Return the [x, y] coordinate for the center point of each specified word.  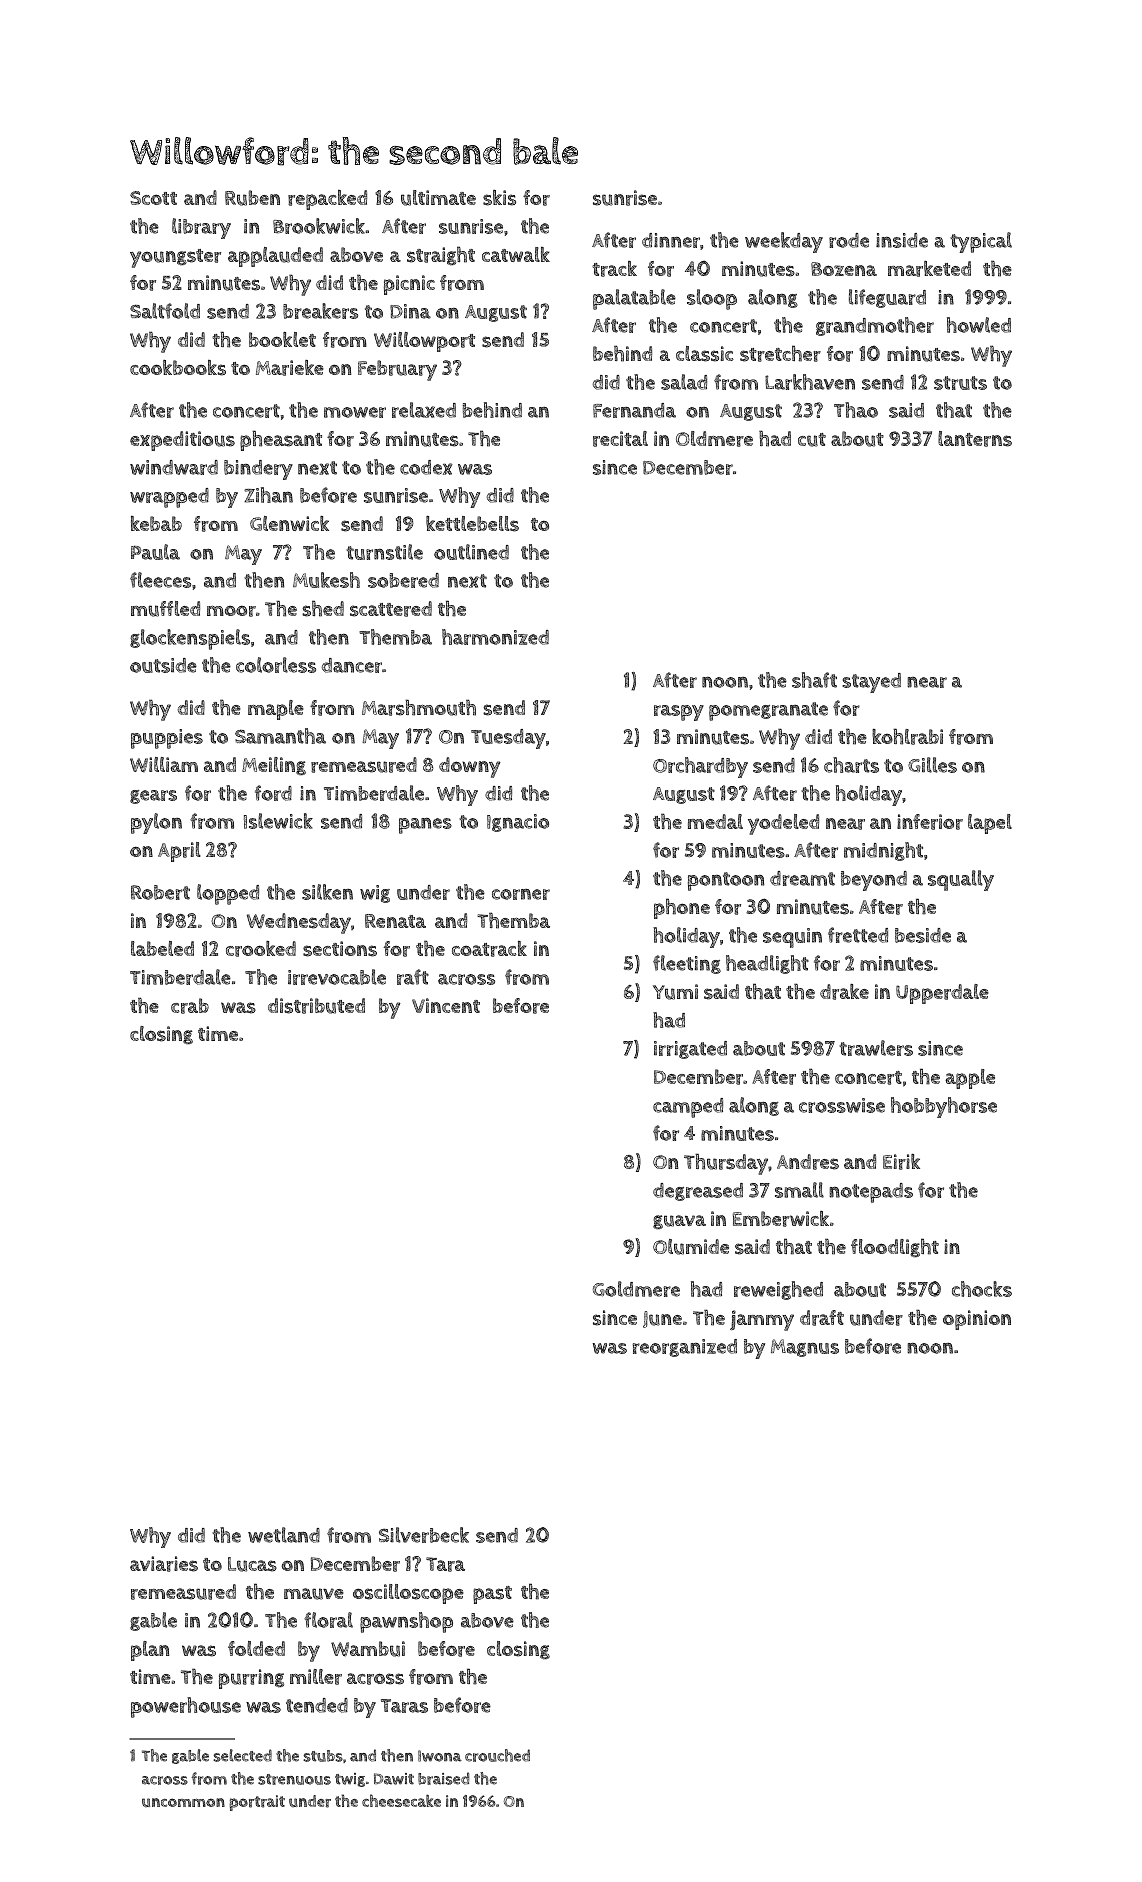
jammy [762, 1320]
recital [620, 439]
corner [521, 894]
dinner [671, 240]
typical [981, 242]
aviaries [164, 1564]
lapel [990, 824]
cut [812, 440]
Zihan [268, 495]
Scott [153, 198]
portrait [257, 1803]
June [662, 1319]
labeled [162, 948]
